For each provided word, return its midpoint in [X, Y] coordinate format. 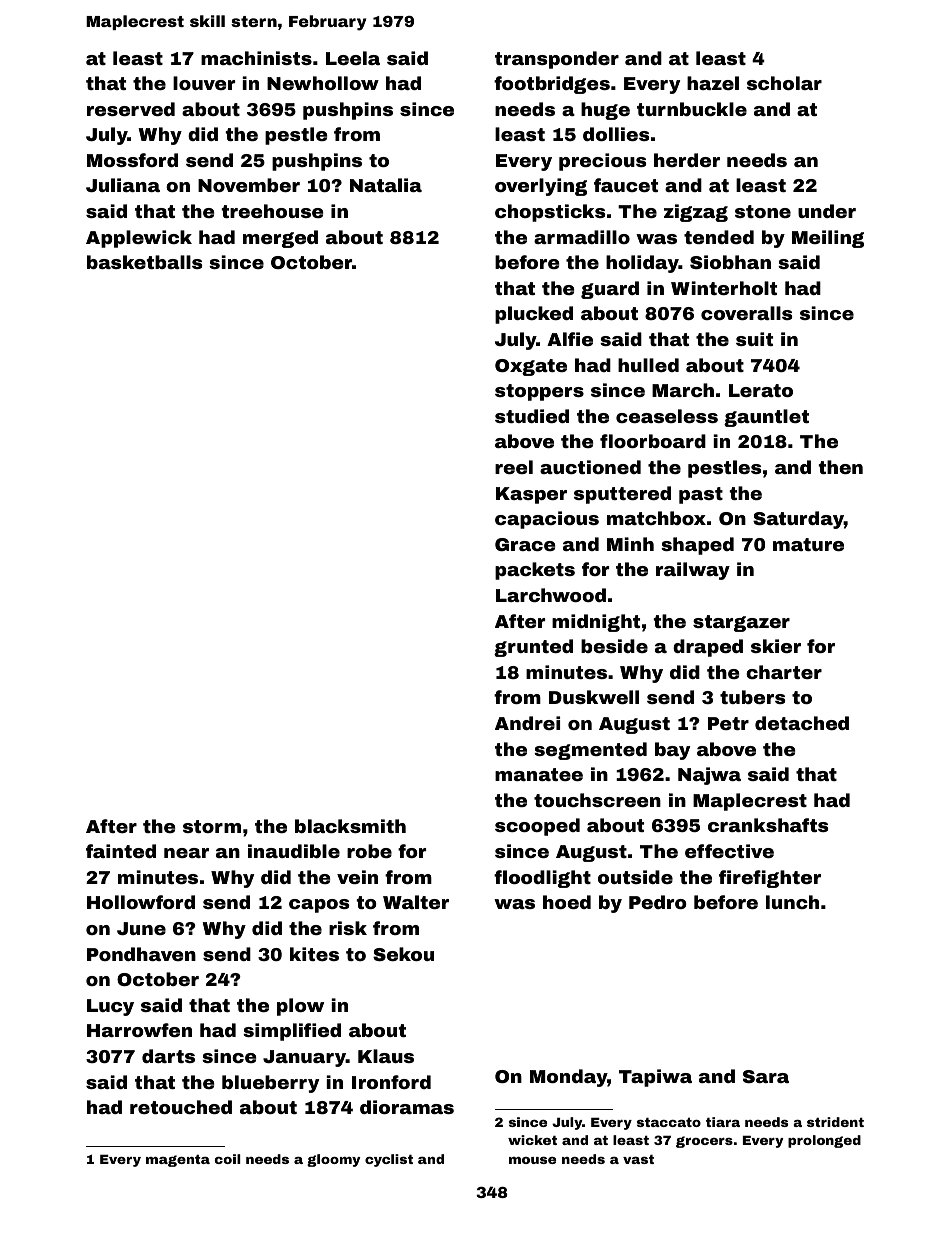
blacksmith [350, 826]
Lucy [110, 1007]
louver [204, 83]
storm [212, 826]
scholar [784, 83]
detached [802, 723]
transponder [557, 60]
